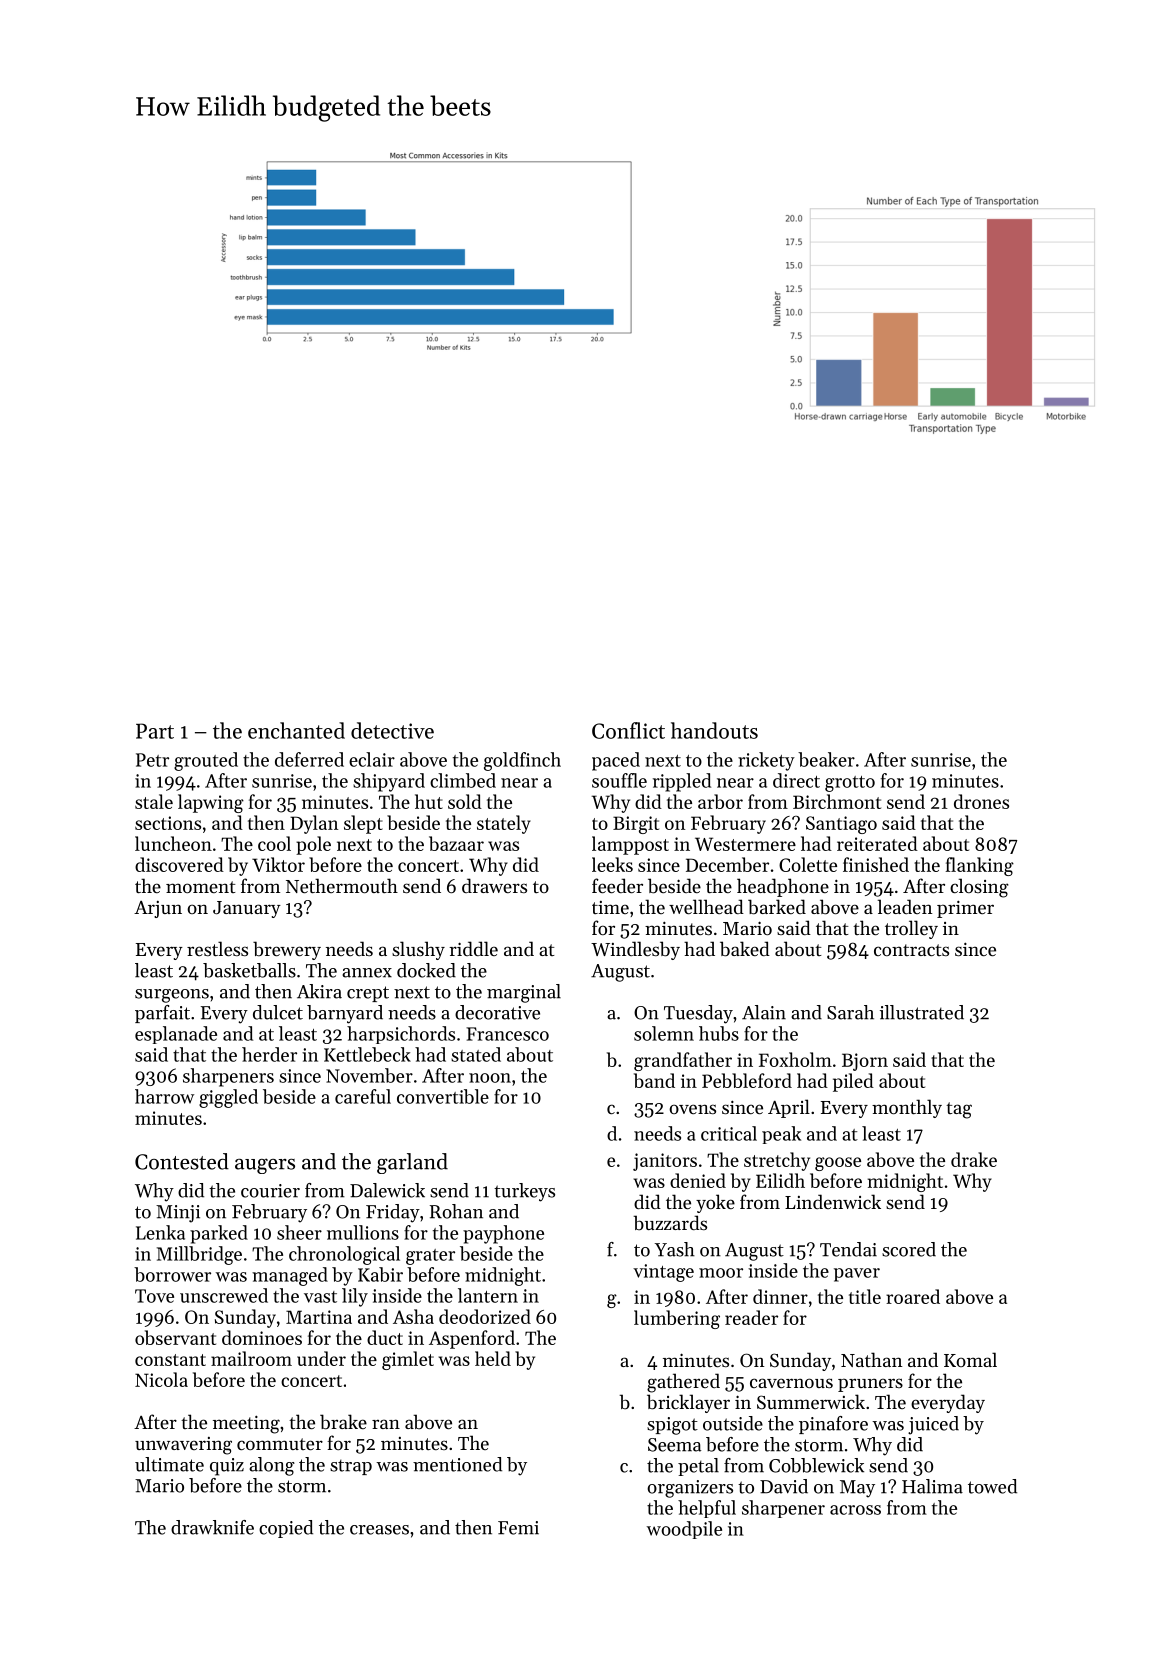 The image size is (1155, 1673). What do you see at coordinates (628, 730) in the document?
I see `Conflict` at bounding box center [628, 730].
